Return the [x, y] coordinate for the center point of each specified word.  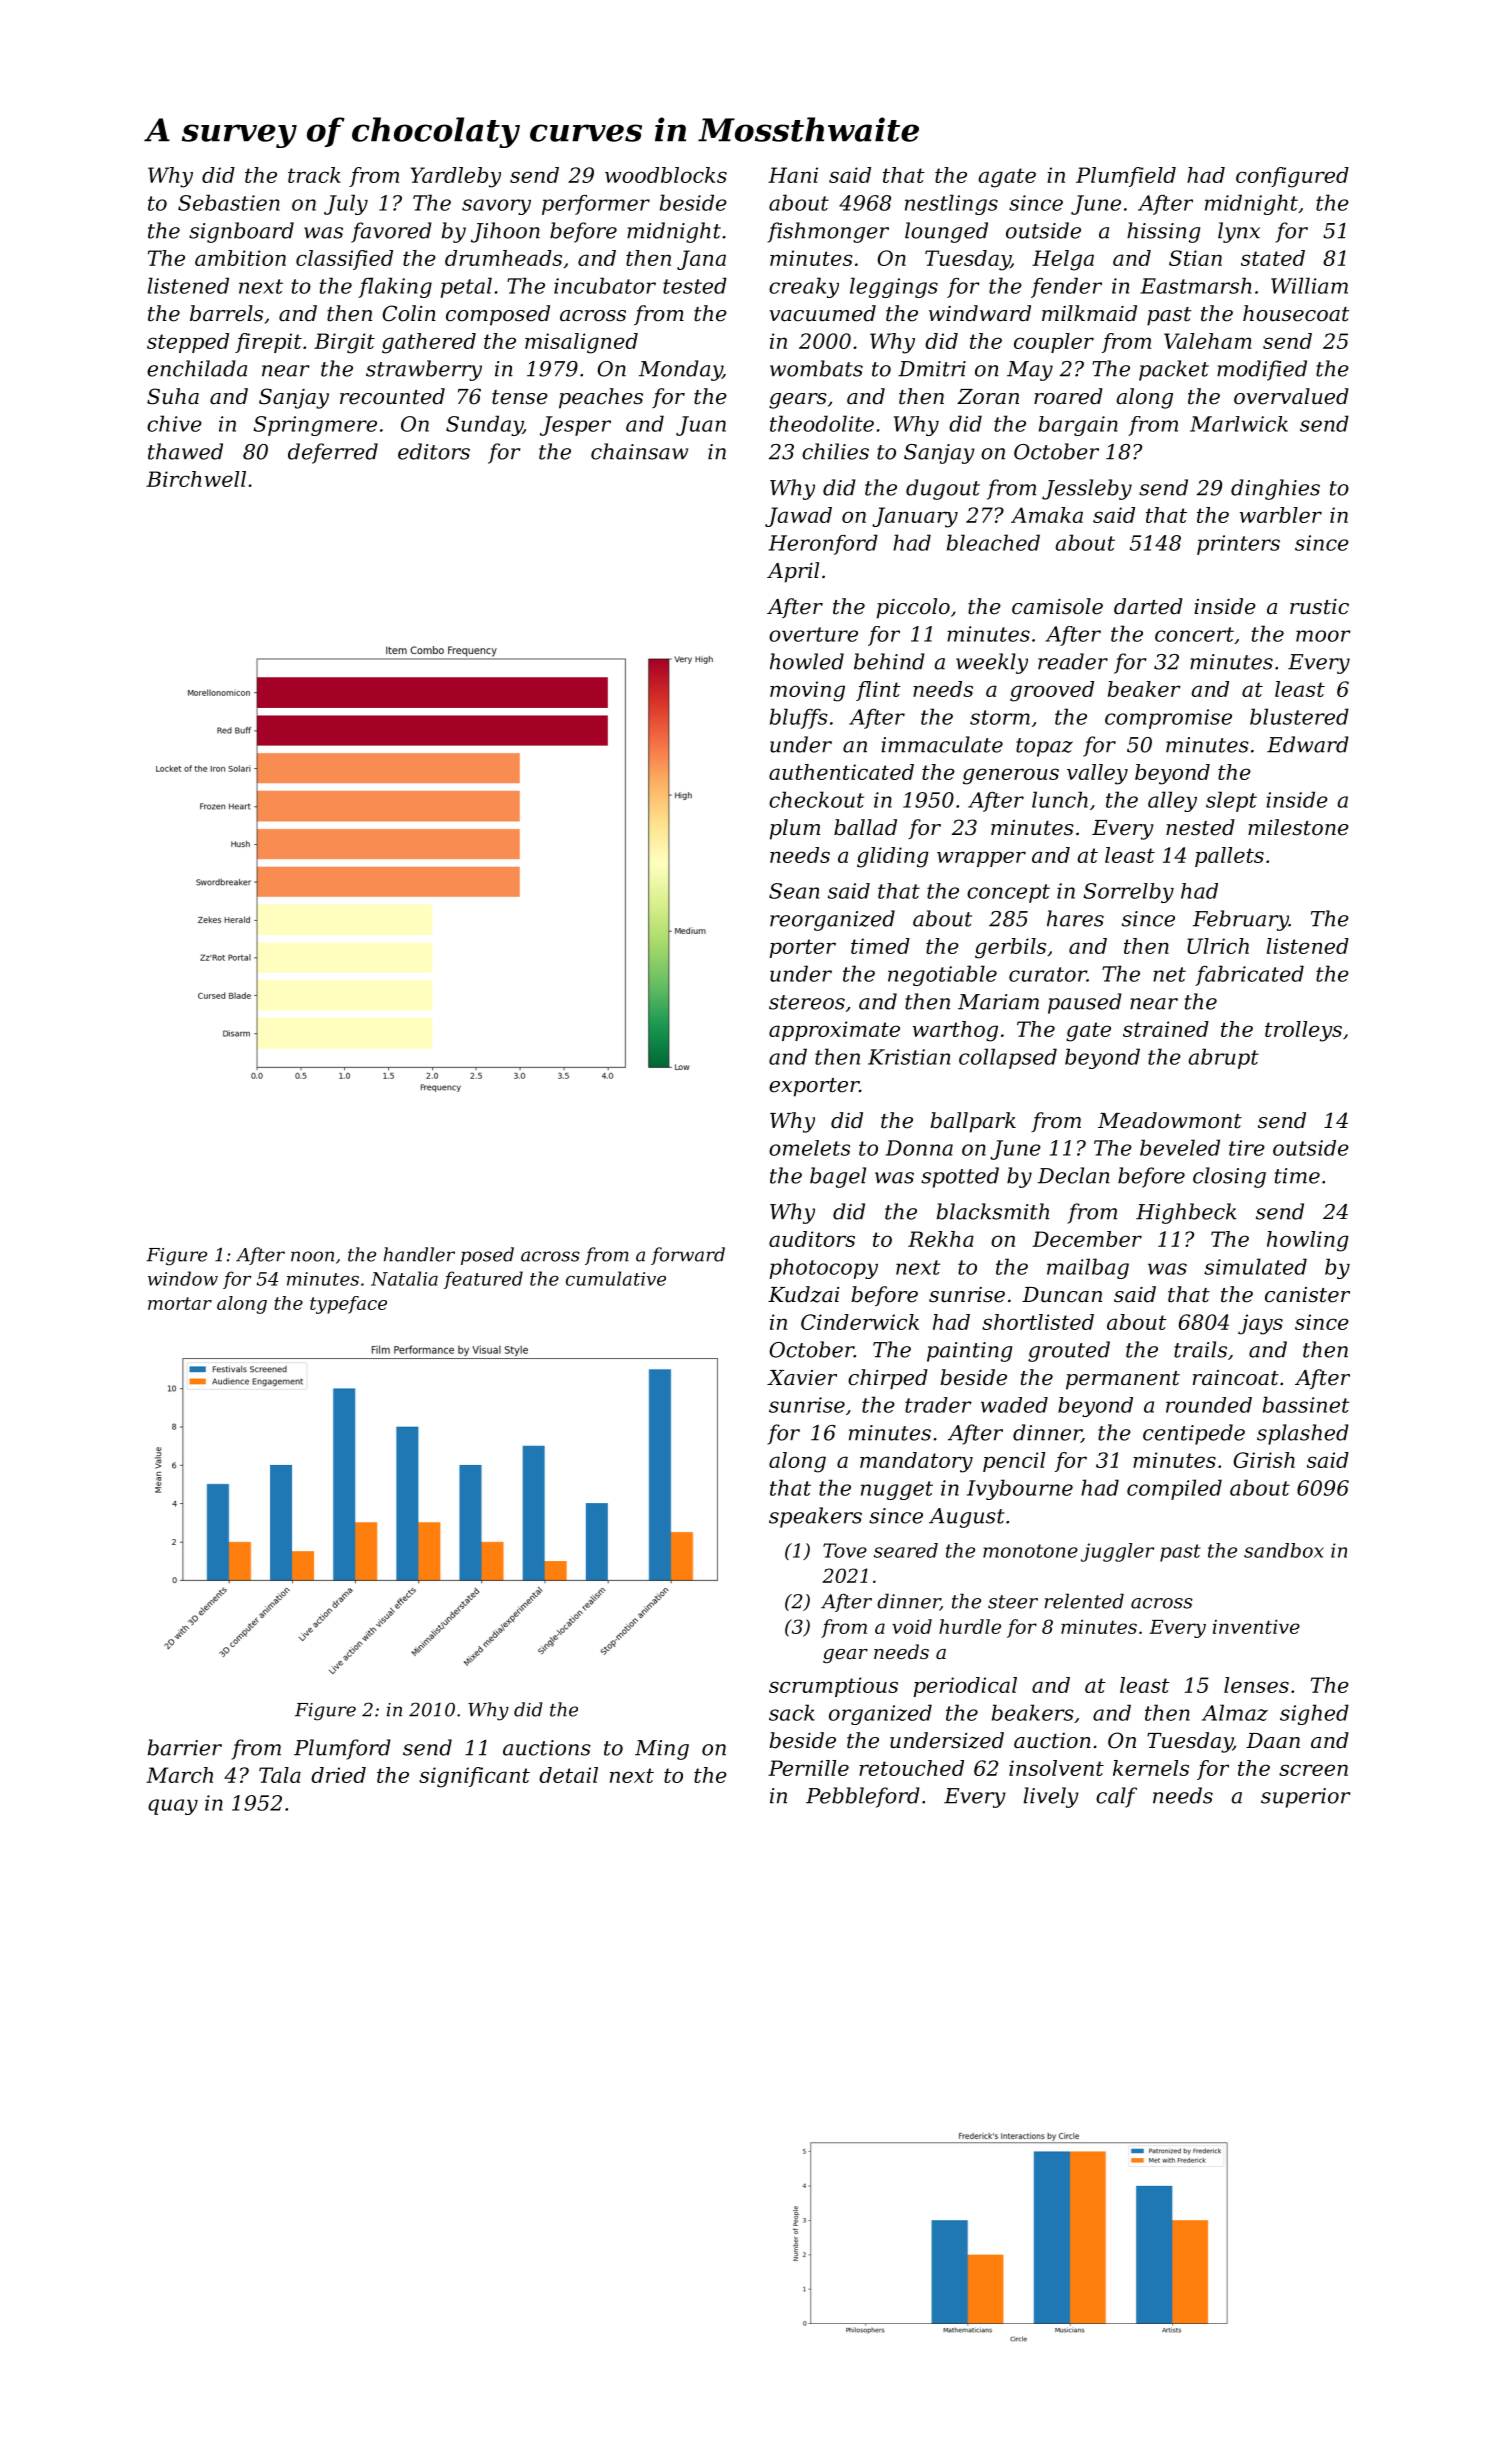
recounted [392, 396]
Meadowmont [1170, 1120]
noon [312, 1256]
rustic [1319, 607]
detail [568, 1775]
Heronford [823, 544]
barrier [185, 1747]
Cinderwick [860, 1322]
